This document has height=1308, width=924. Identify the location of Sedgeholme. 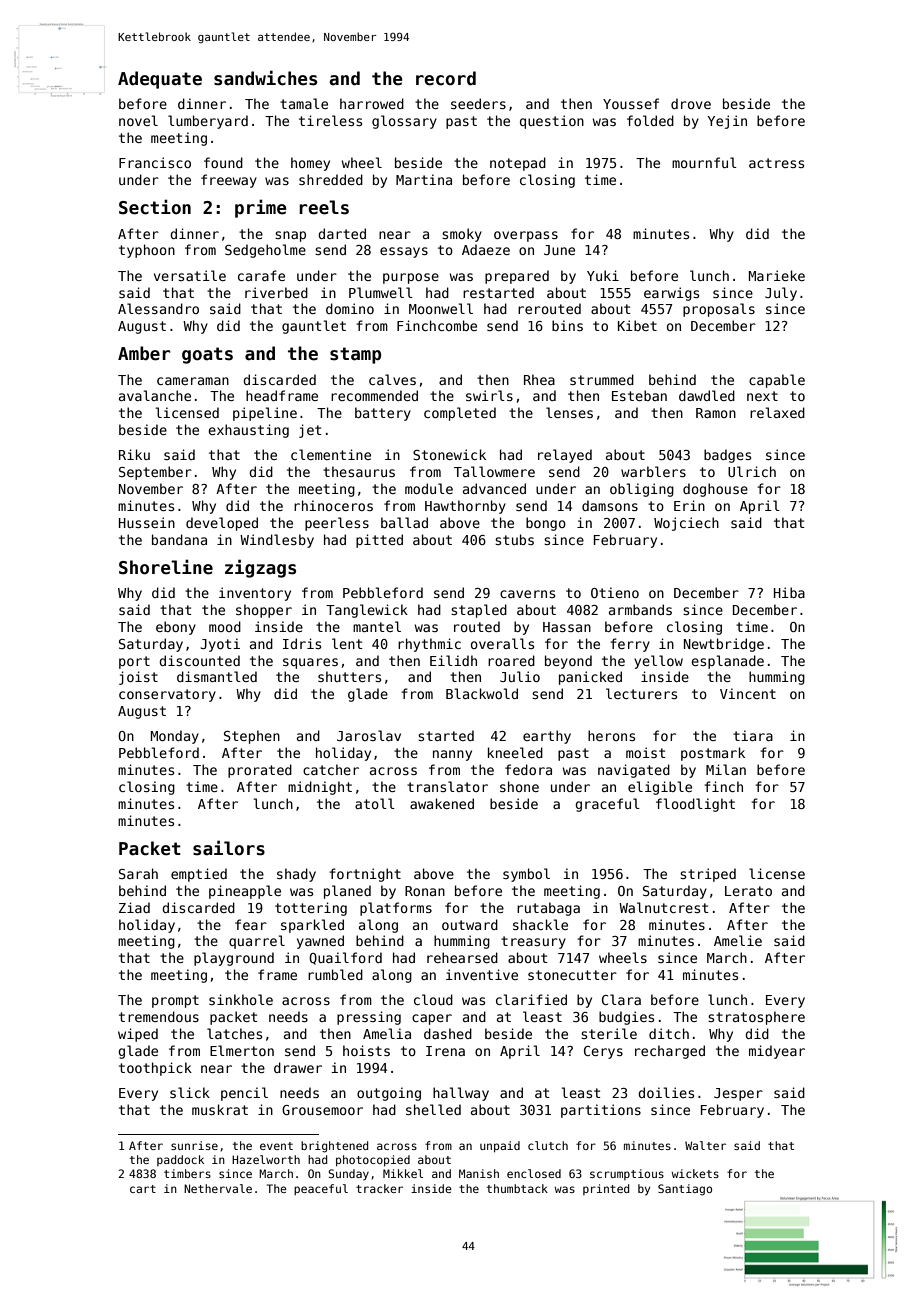
(265, 251).
